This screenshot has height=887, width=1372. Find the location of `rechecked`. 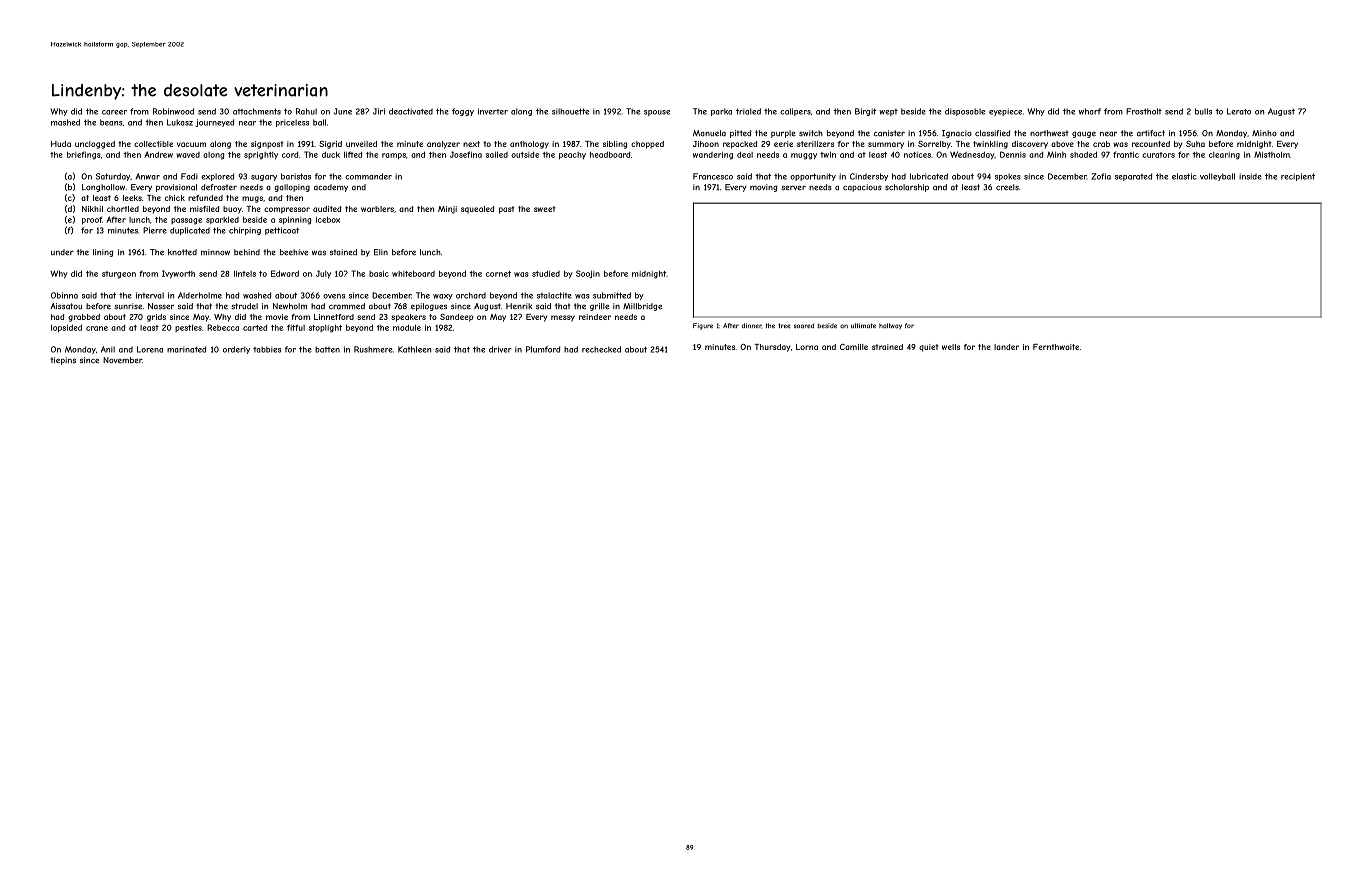

rechecked is located at coordinates (601, 349).
